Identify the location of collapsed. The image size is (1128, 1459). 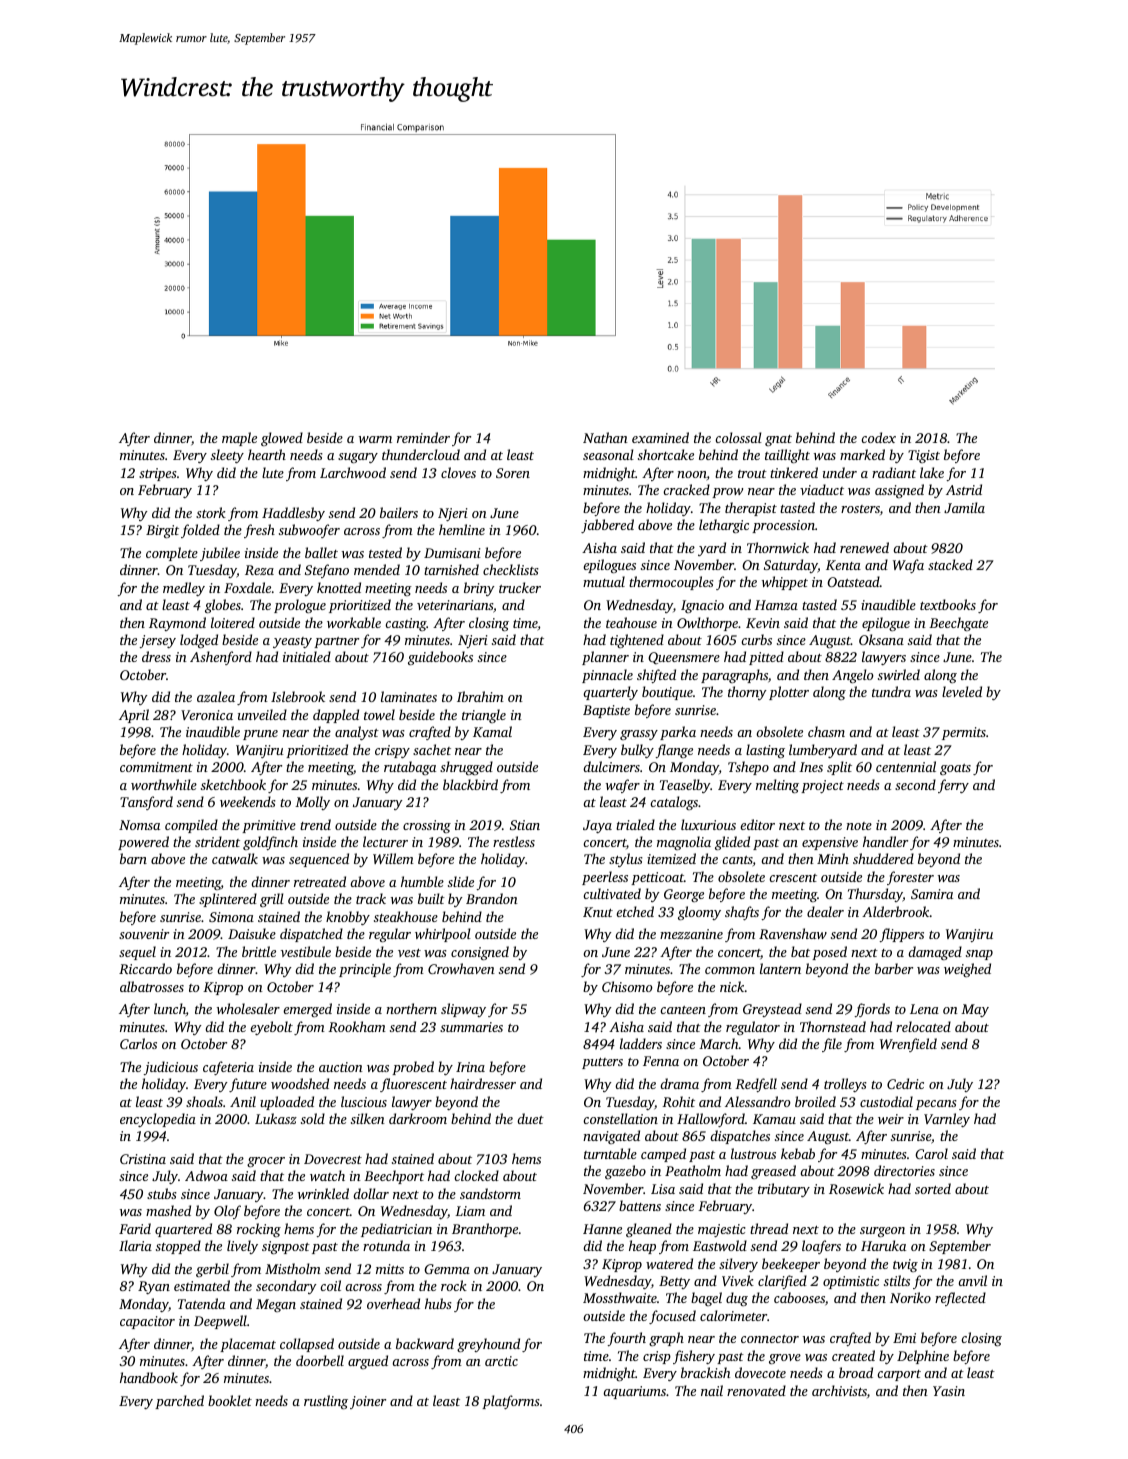
(307, 1345).
